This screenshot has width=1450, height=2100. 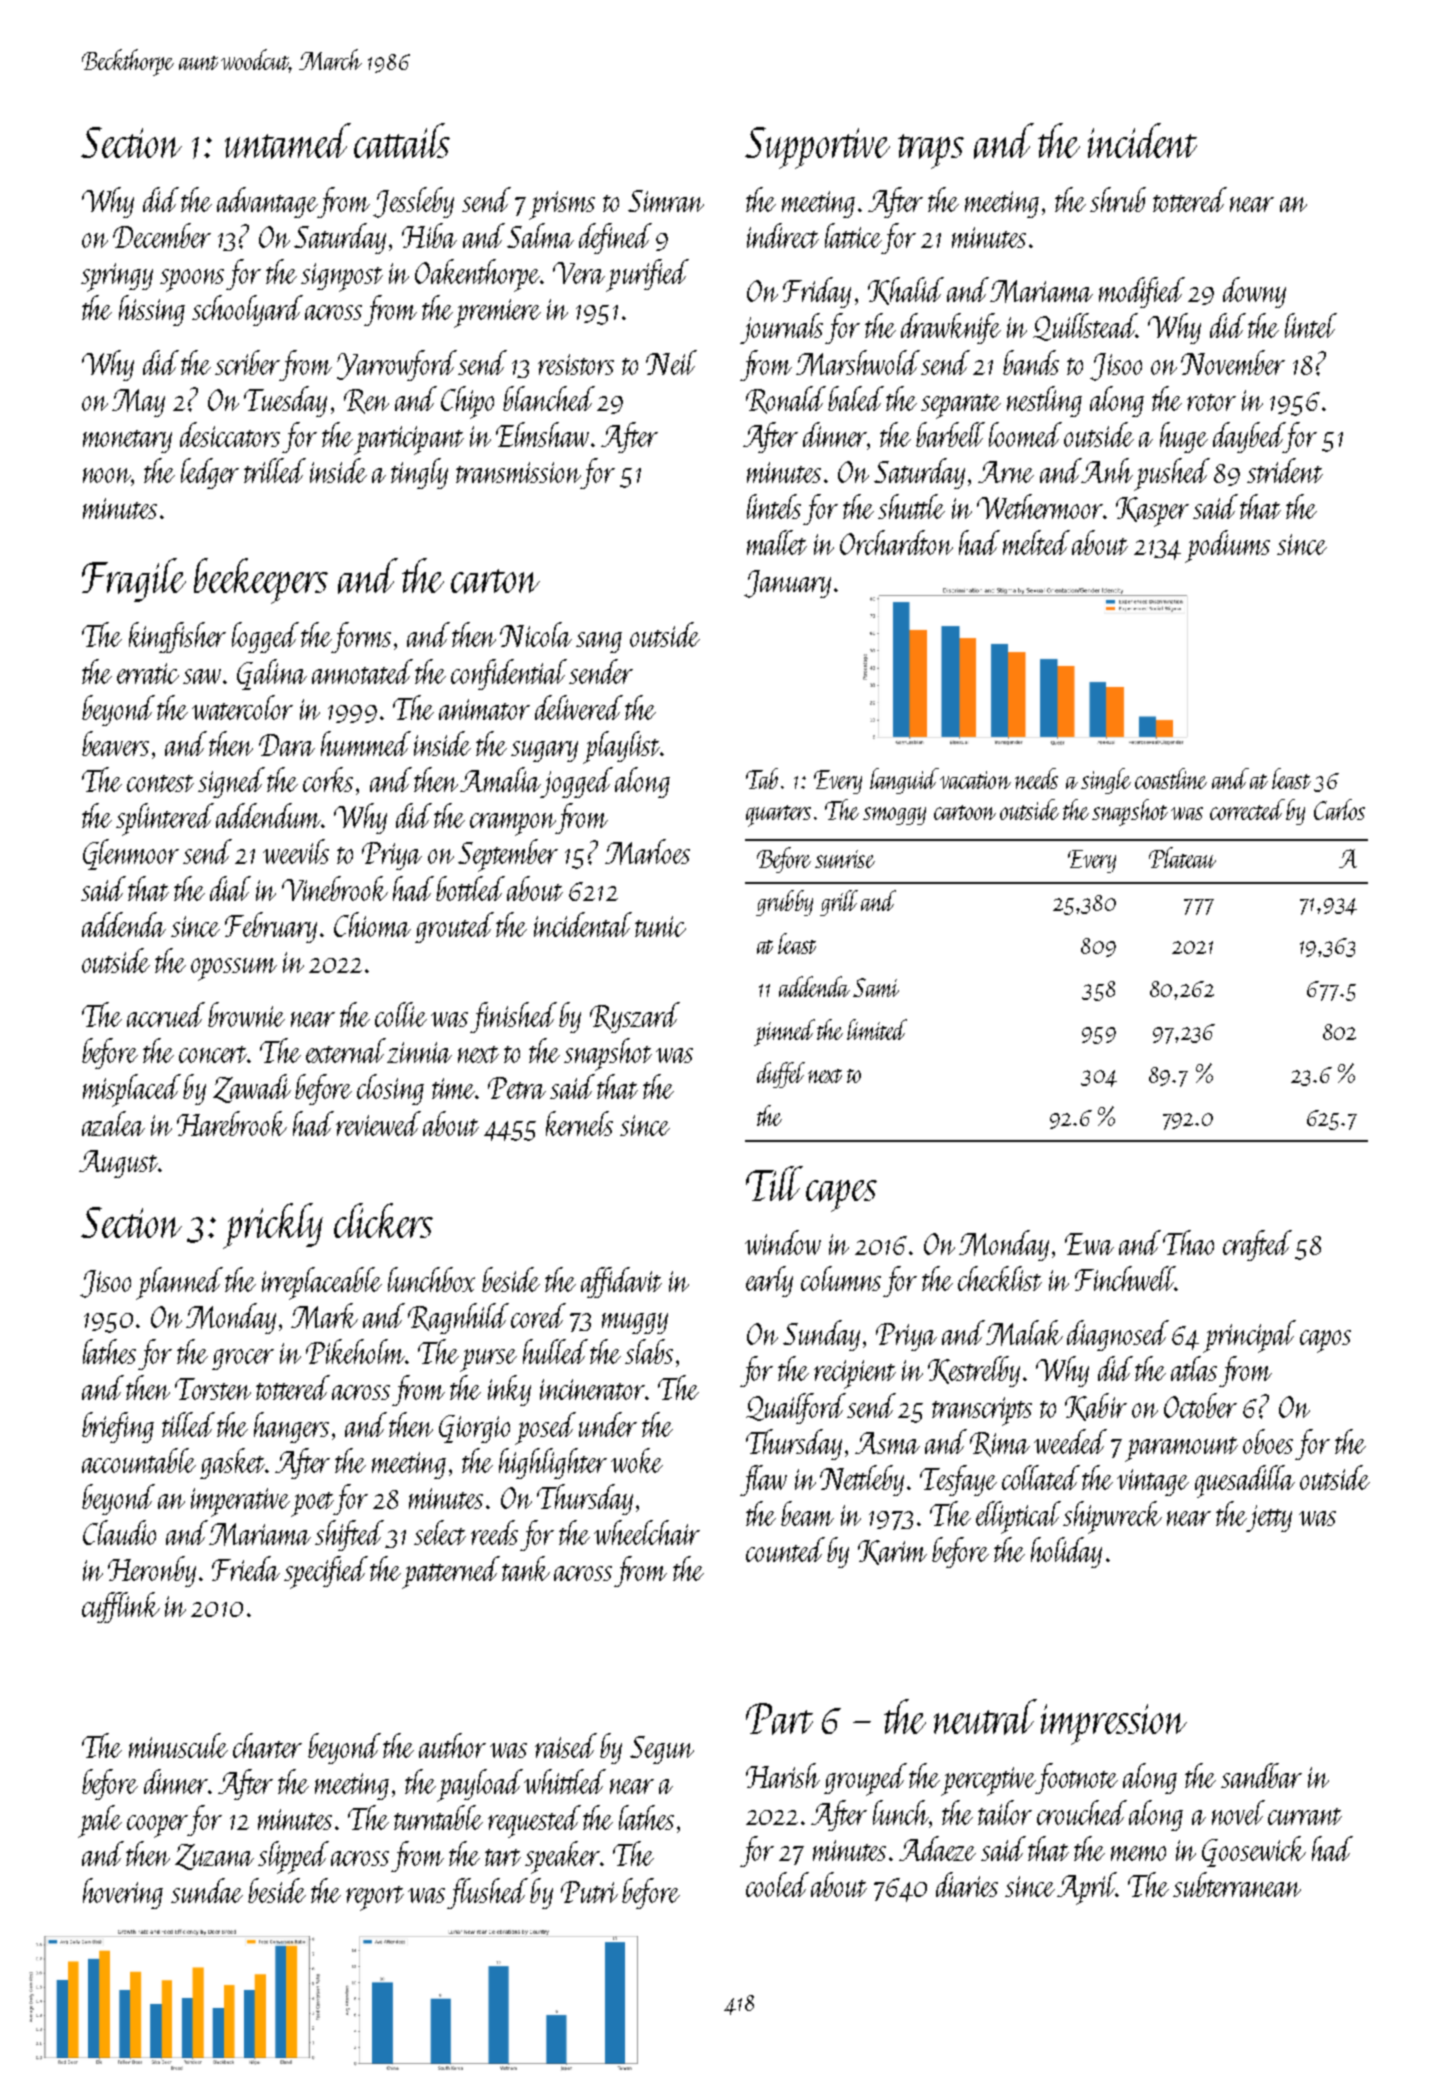 What do you see at coordinates (589, 1892) in the screenshot?
I see `Putri` at bounding box center [589, 1892].
